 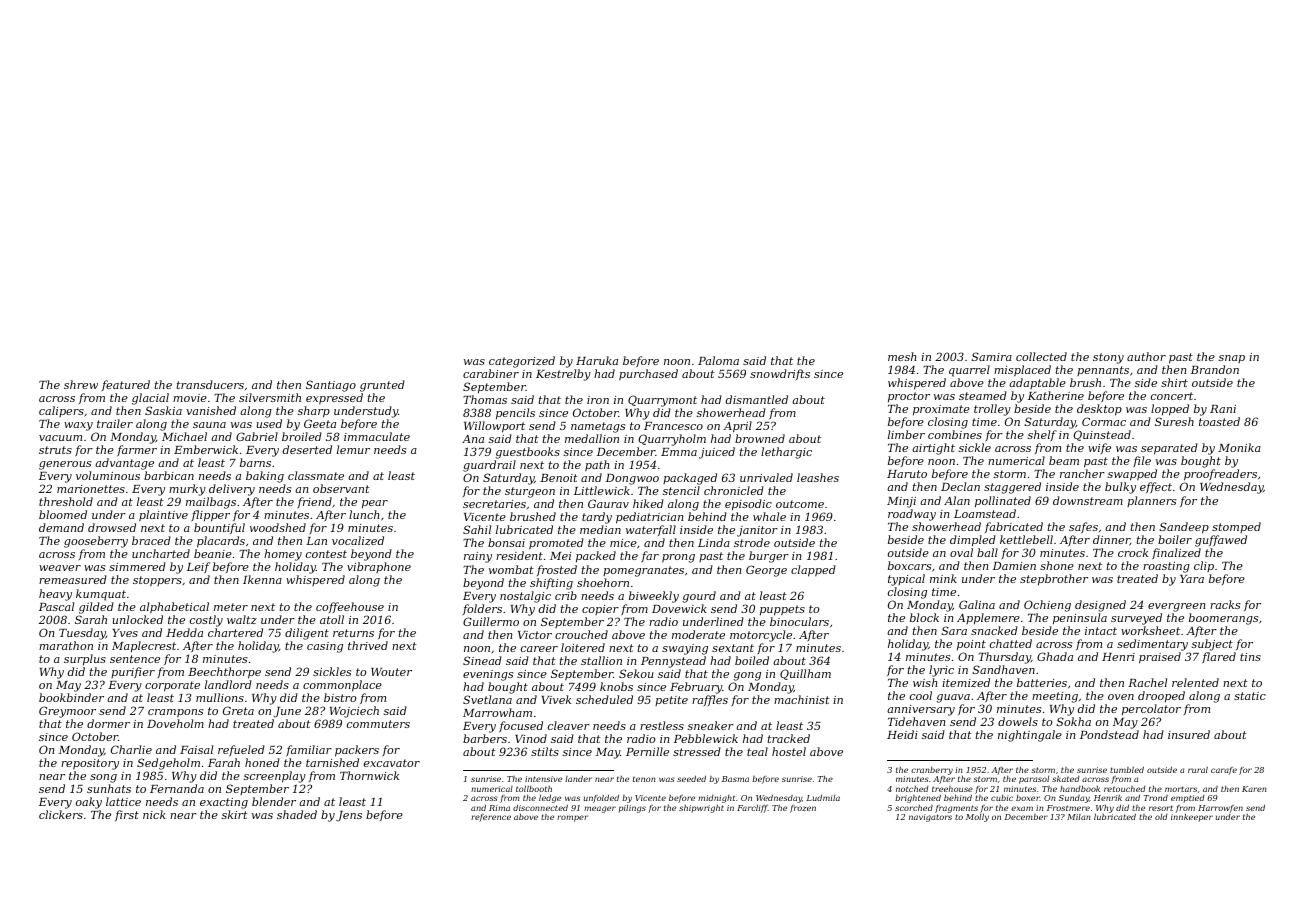 I want to click on Haruka, so click(x=597, y=360).
